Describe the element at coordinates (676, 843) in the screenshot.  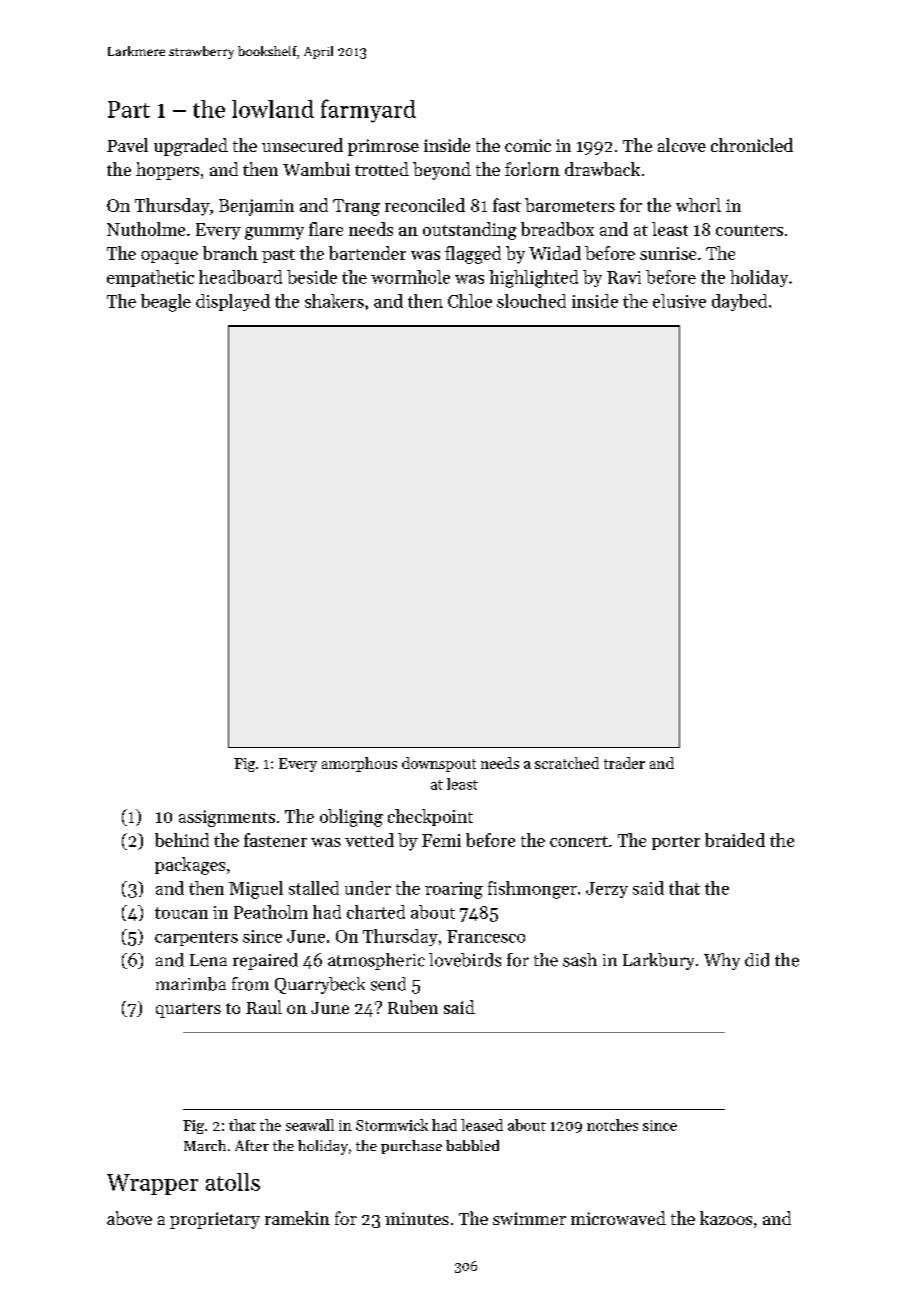
I see `porter` at that location.
